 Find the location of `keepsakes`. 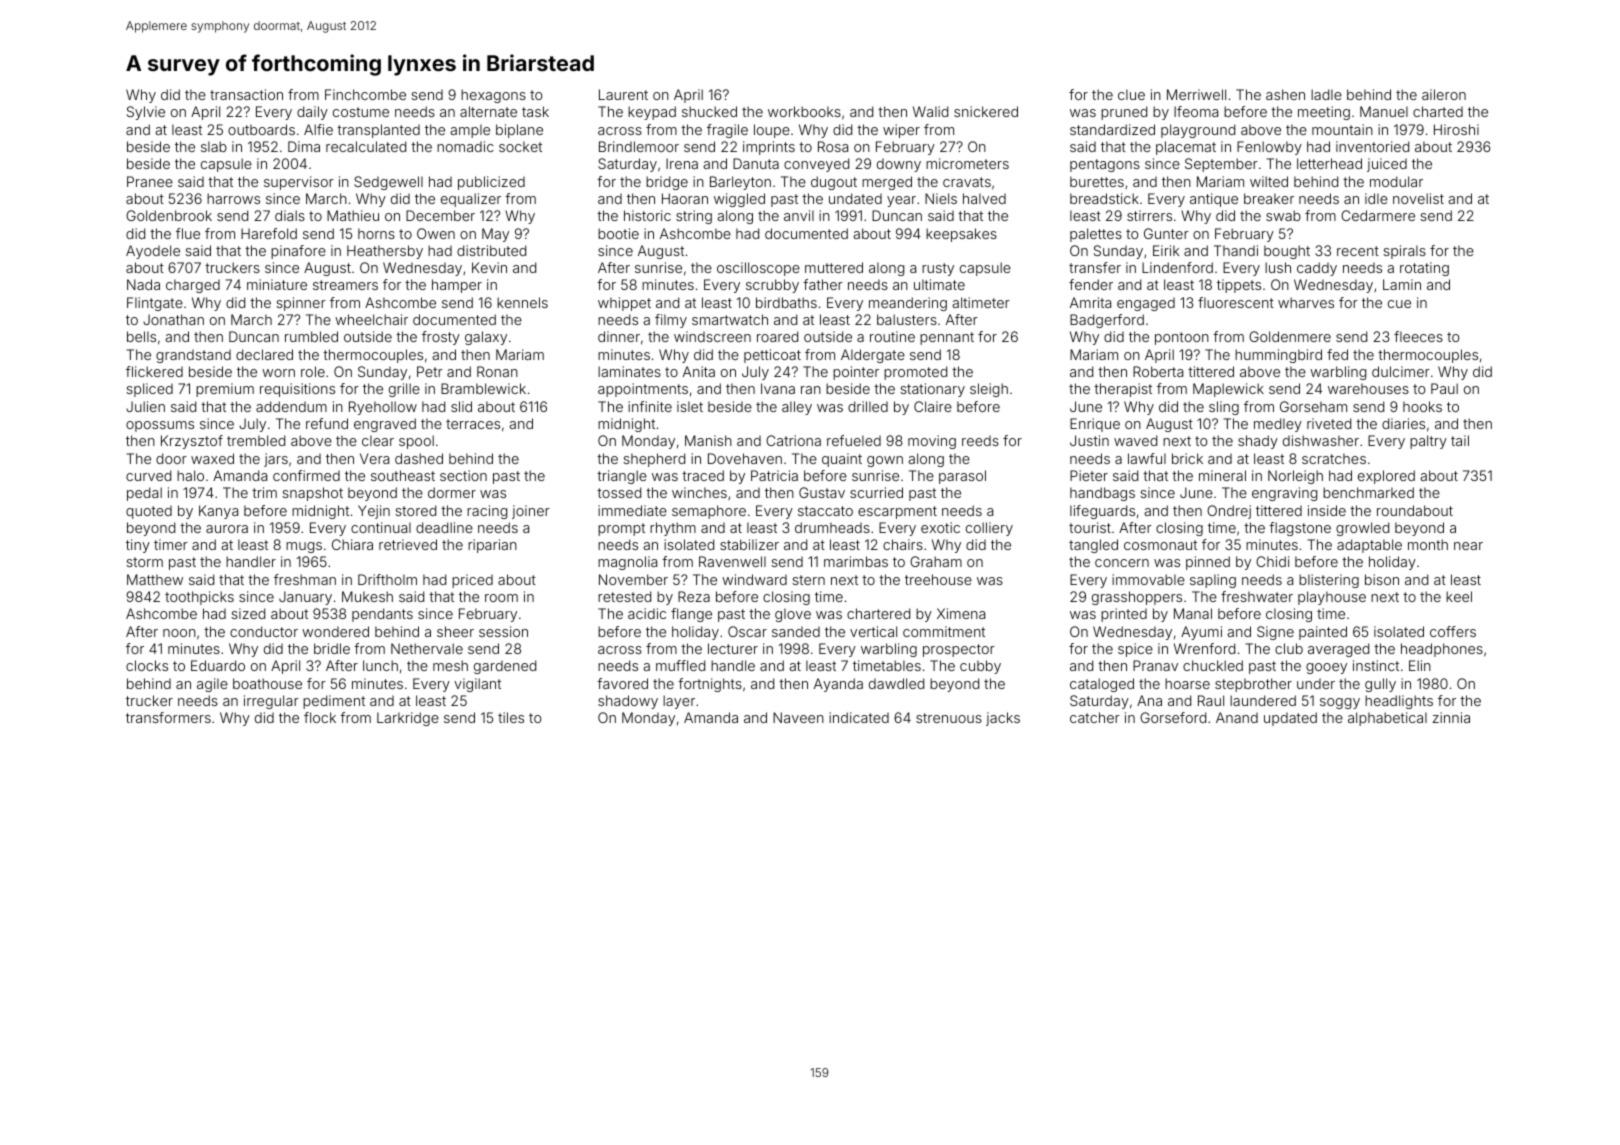

keepsakes is located at coordinates (961, 235).
